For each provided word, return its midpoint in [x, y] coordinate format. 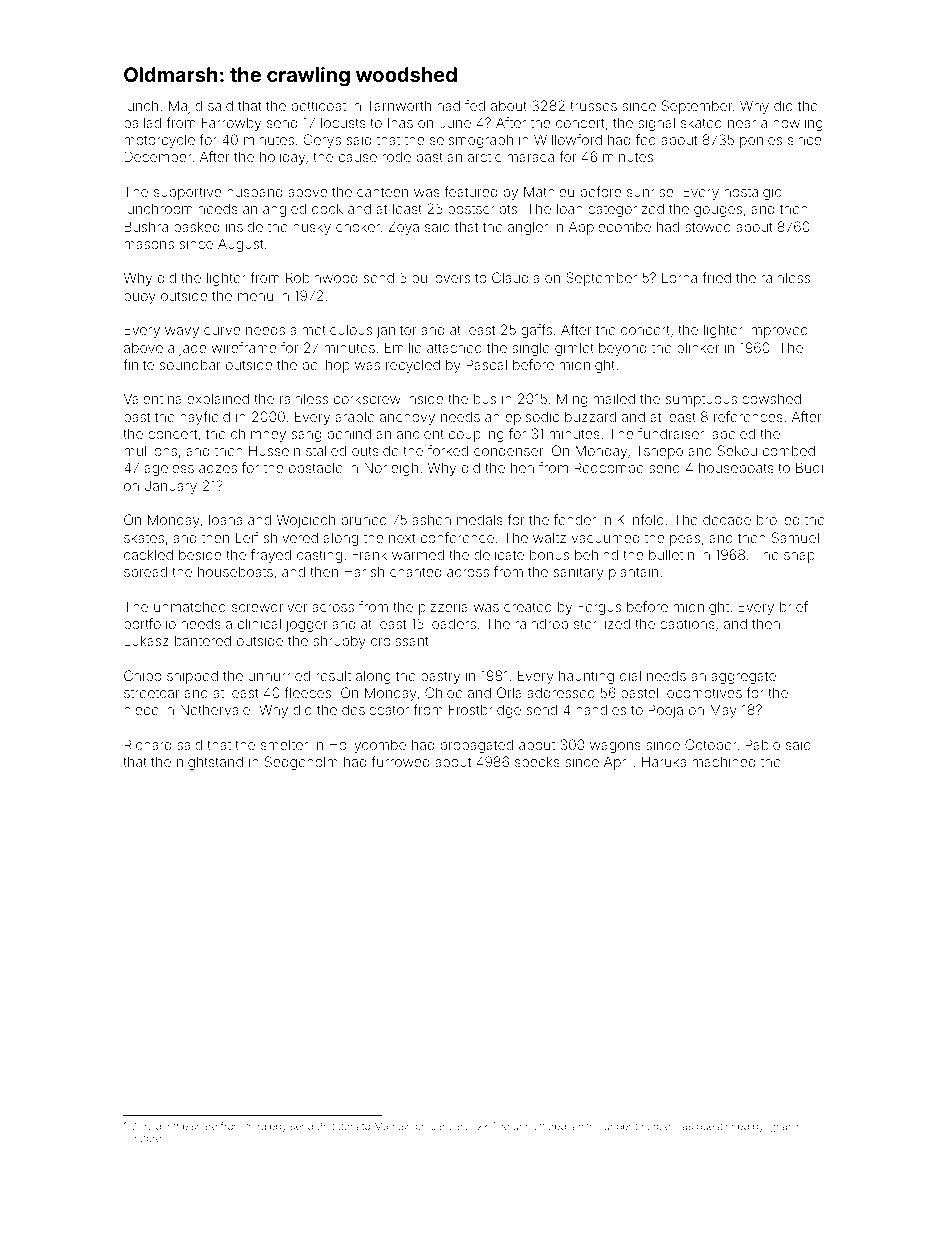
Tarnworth [399, 105]
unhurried [279, 675]
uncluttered [539, 1126]
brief [794, 606]
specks [537, 763]
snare [204, 1127]
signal [656, 124]
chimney [258, 435]
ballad [142, 122]
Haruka [664, 761]
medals [480, 519]
